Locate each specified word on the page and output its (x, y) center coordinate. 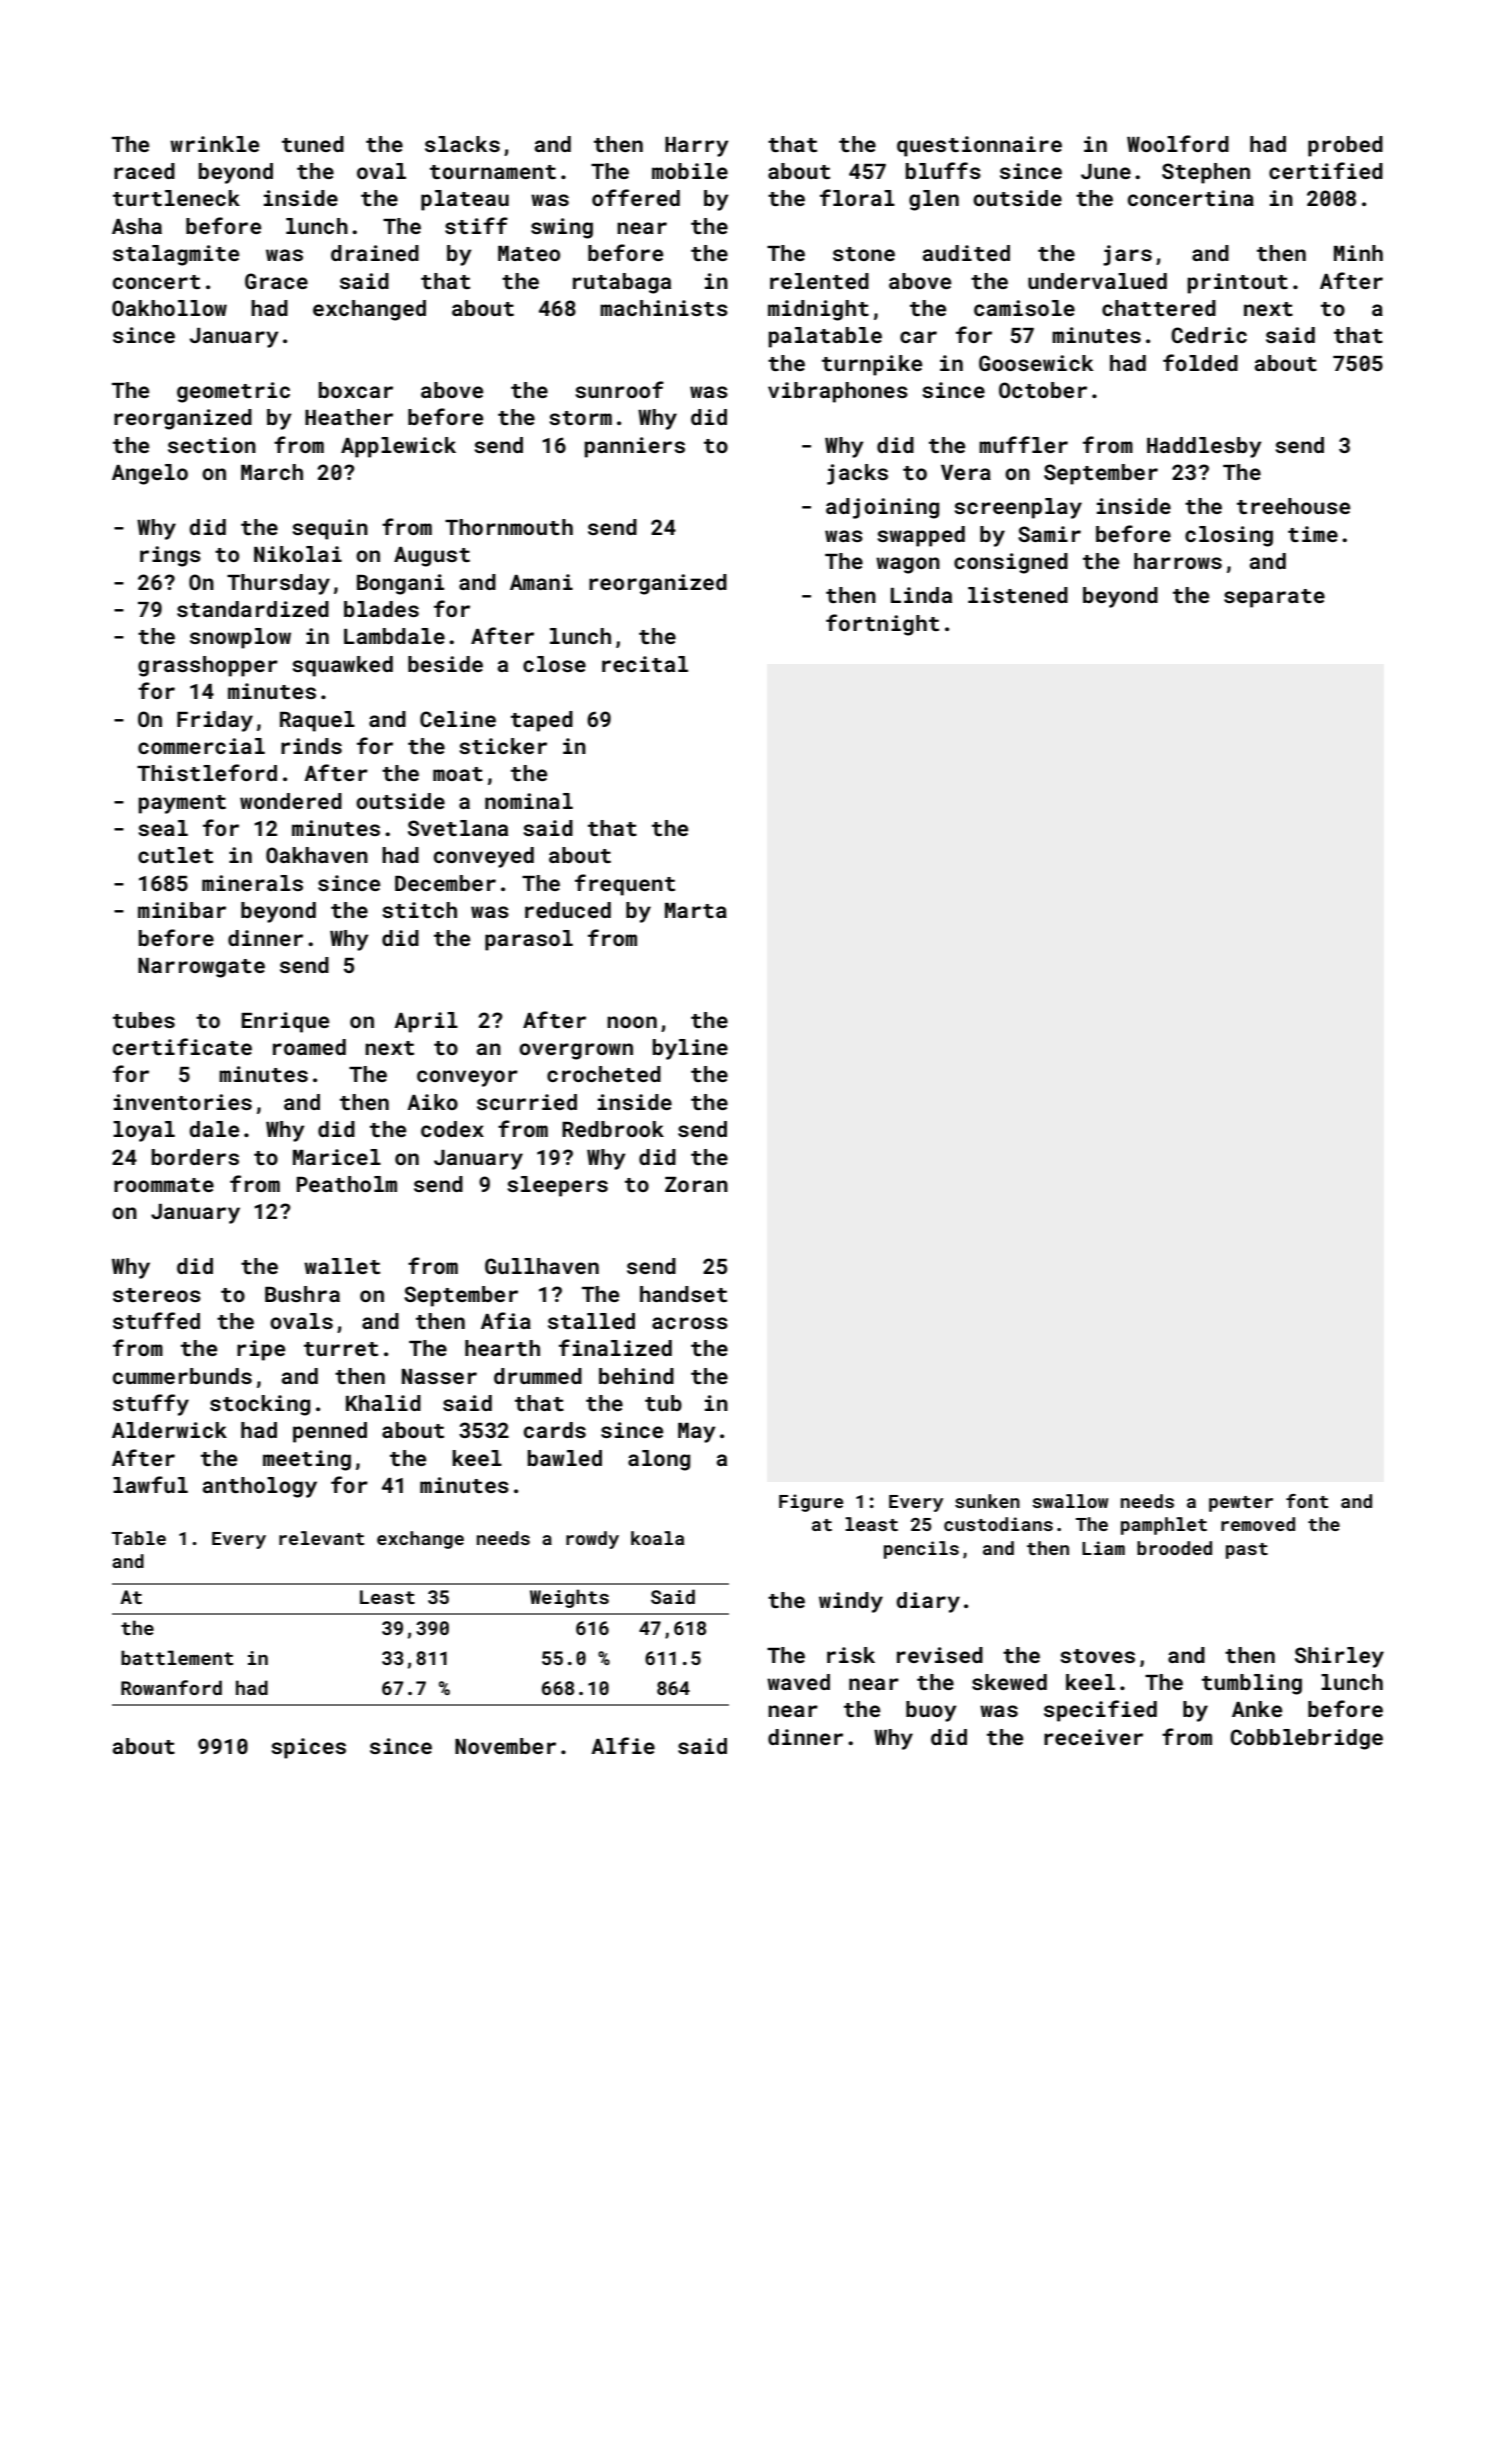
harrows (1178, 561)
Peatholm (347, 1184)
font (1307, 1501)
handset (683, 1294)
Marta (696, 910)
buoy (931, 1711)
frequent (625, 885)
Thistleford (207, 772)
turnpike (872, 365)
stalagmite (176, 255)
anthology (260, 1487)
